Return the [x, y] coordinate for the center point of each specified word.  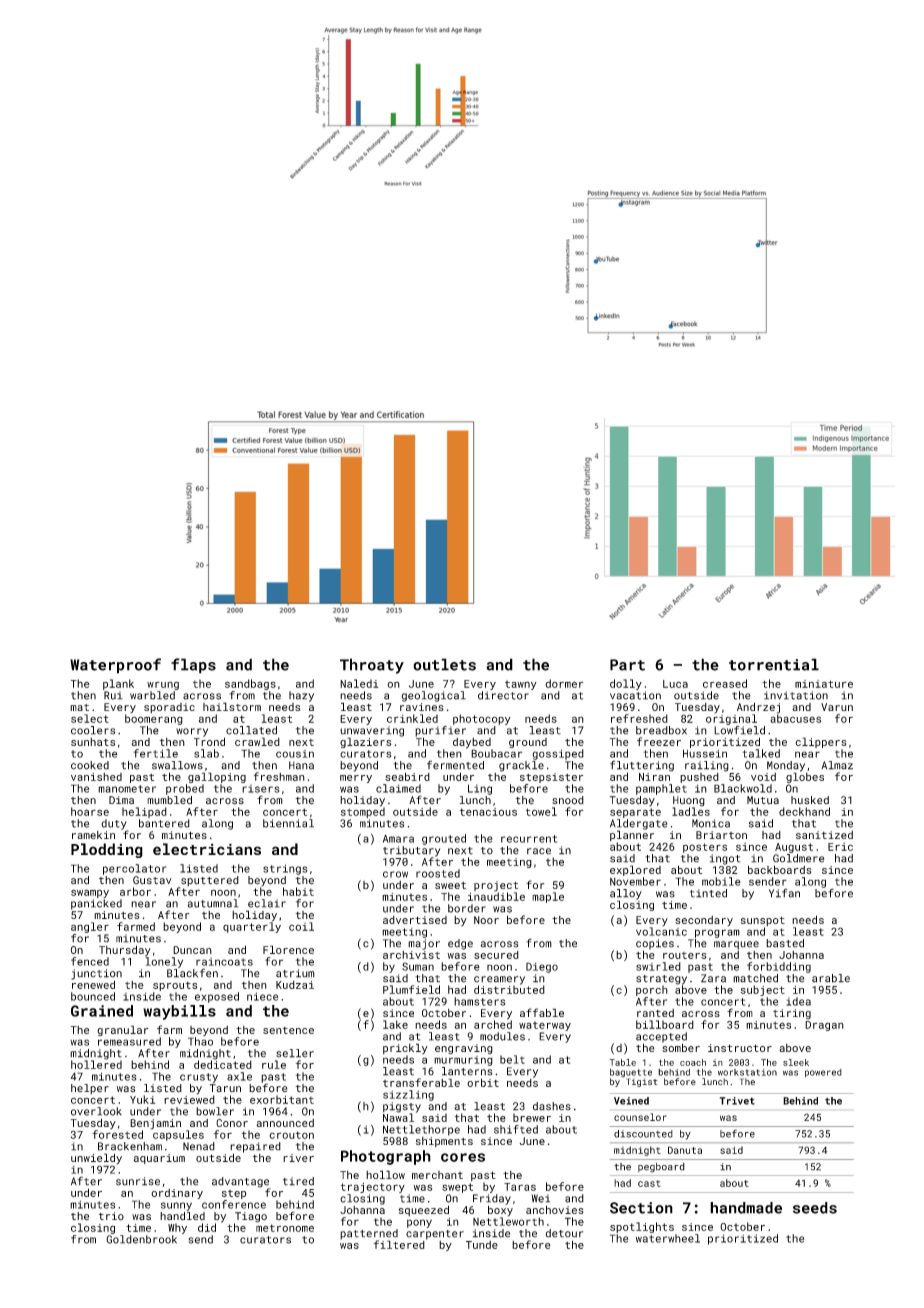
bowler [215, 1111]
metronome [285, 1228]
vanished [96, 777]
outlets [444, 664]
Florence [288, 949]
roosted [438, 873]
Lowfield [739, 730]
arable [831, 978]
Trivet [737, 1101]
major [424, 944]
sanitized [824, 835]
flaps [193, 666]
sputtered [210, 881]
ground [528, 743]
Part [627, 665]
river [298, 1158]
